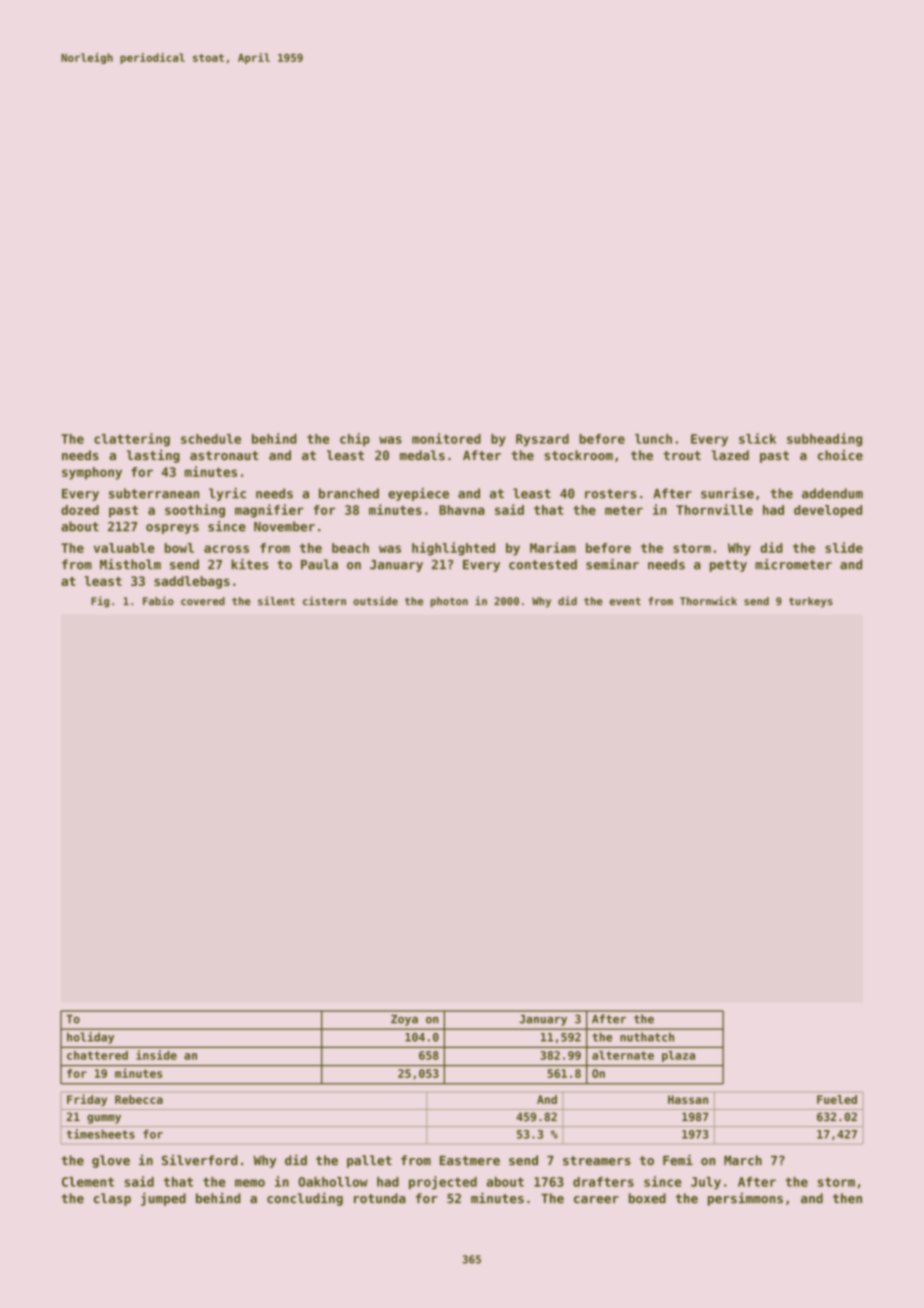 This document has width=924, height=1308. I want to click on persimmons, so click(745, 1199).
